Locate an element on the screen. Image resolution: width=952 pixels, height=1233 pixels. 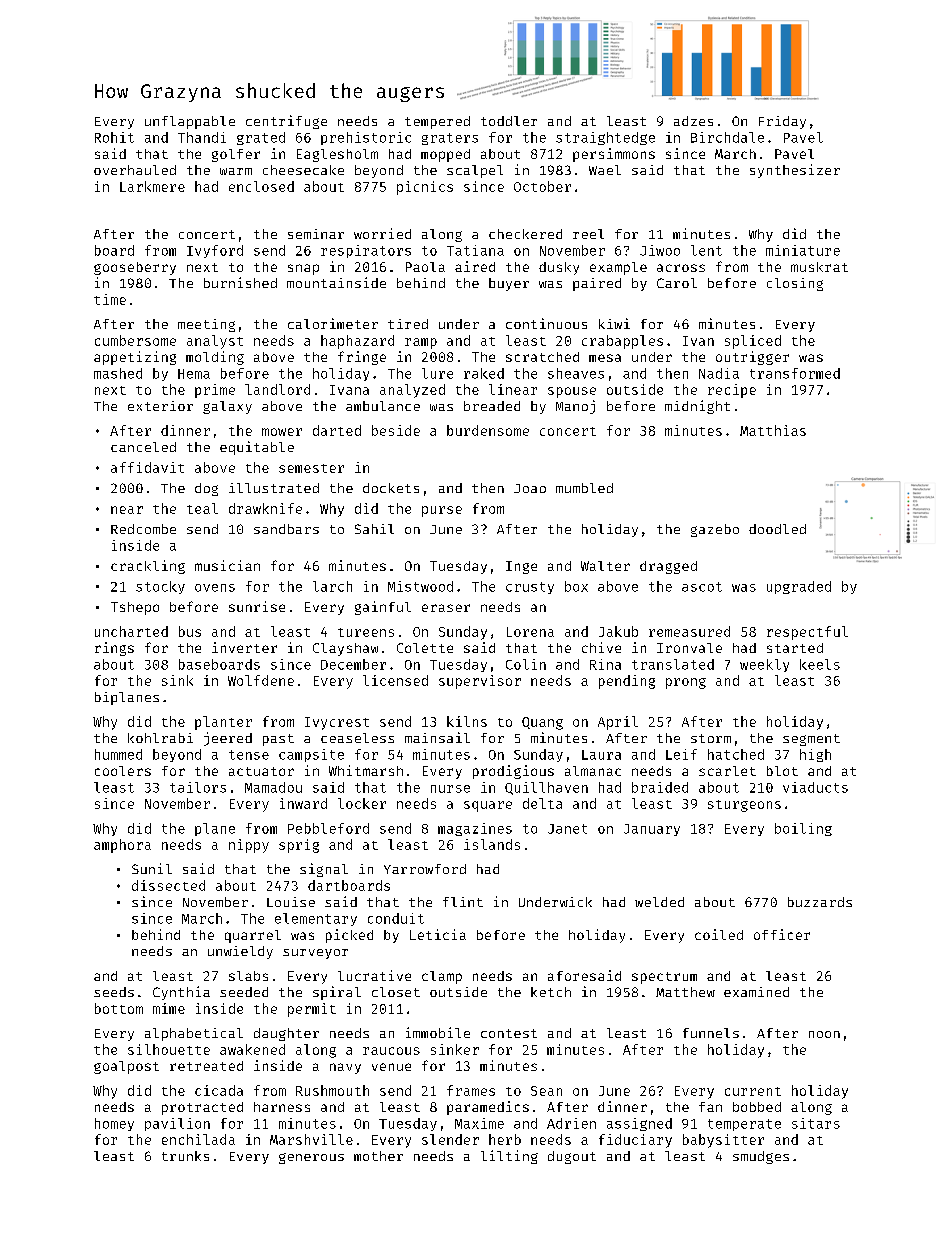
purse is located at coordinates (442, 511).
